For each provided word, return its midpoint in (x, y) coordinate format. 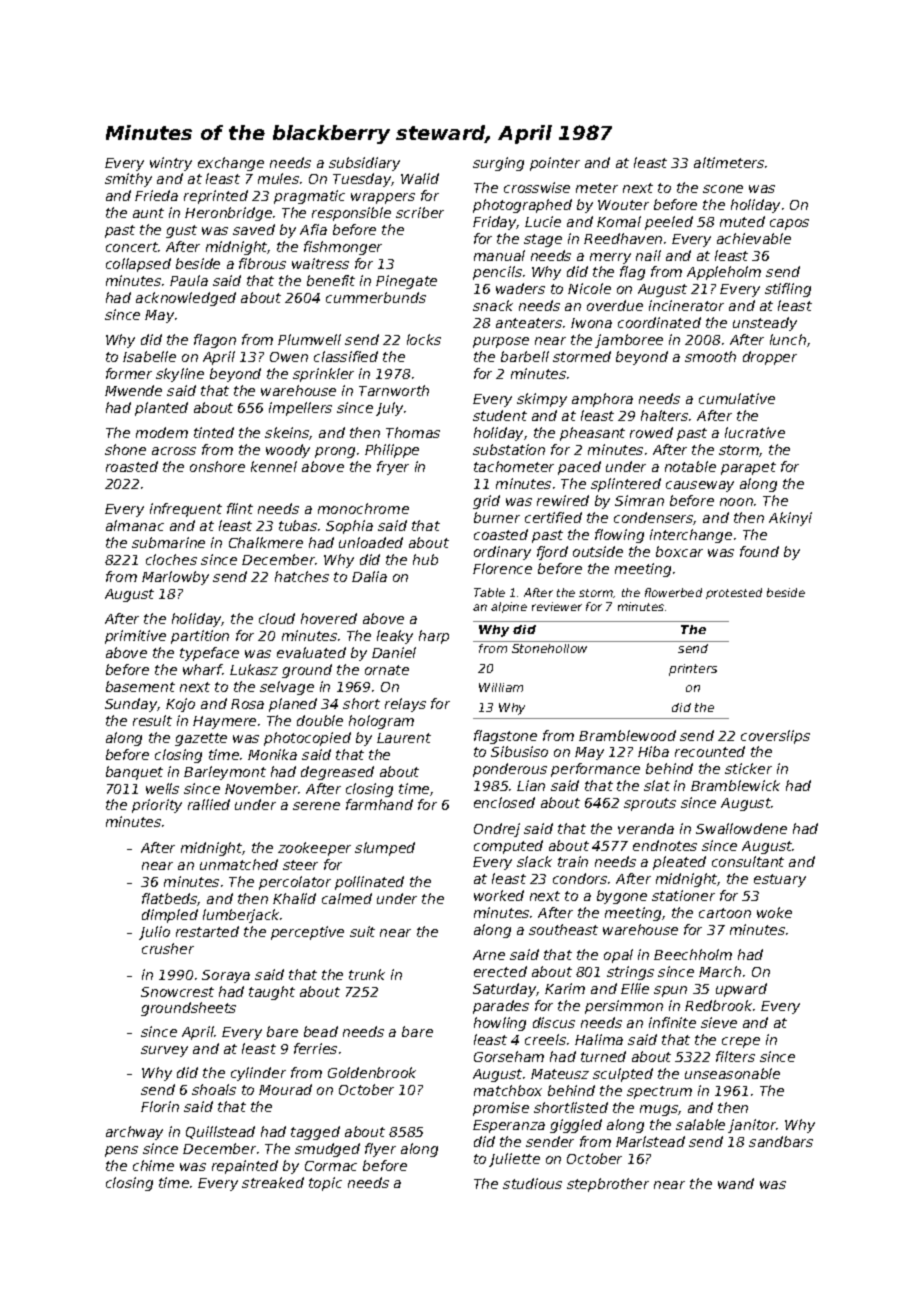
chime (153, 1165)
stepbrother (608, 1185)
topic (325, 1184)
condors (580, 878)
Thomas (413, 432)
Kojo (180, 705)
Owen (289, 357)
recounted (710, 751)
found (759, 551)
